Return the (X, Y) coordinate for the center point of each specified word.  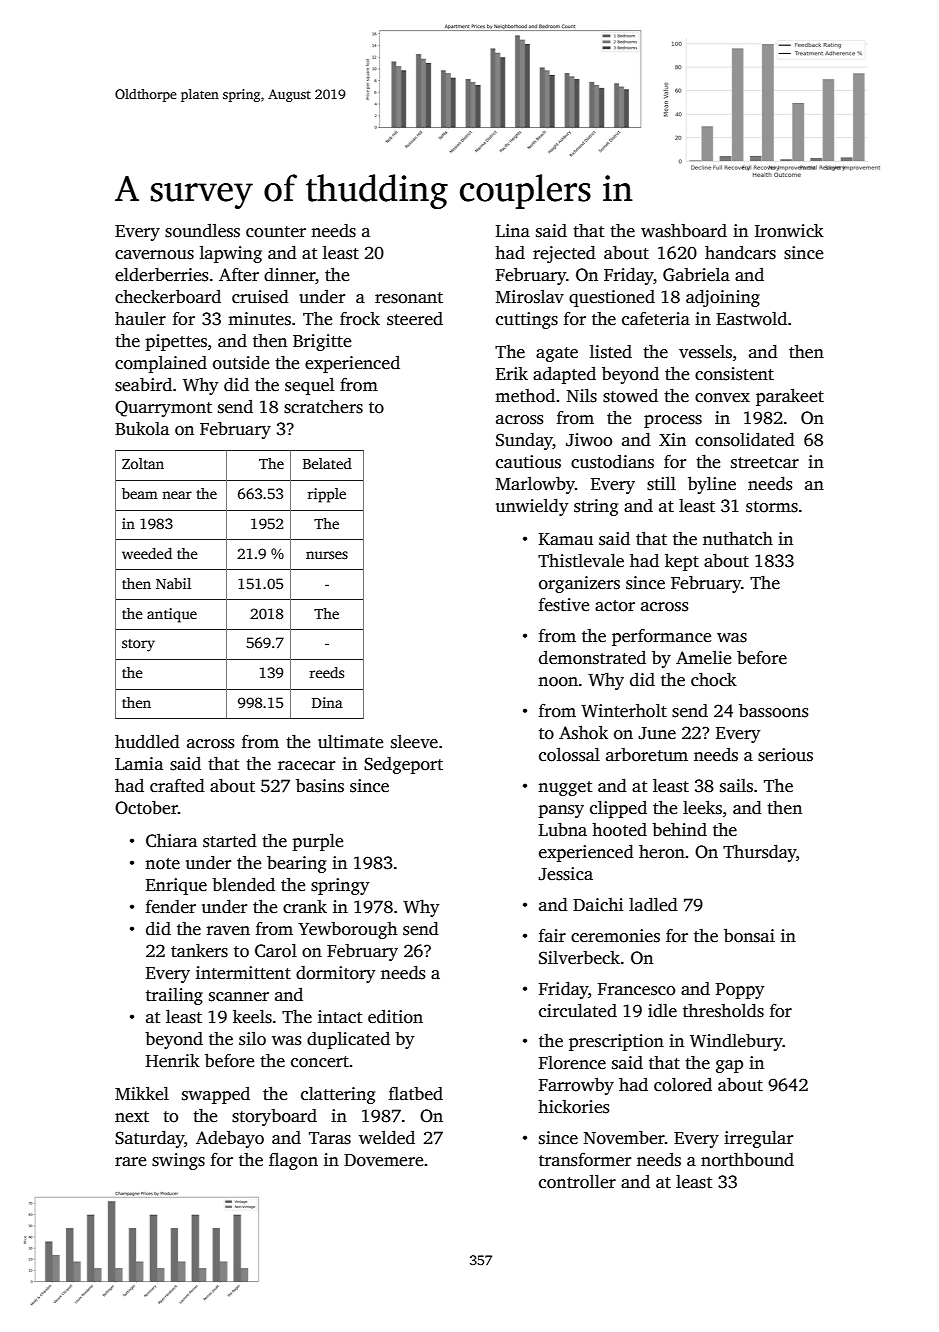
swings (178, 1161)
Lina (513, 230)
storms (772, 507)
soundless (202, 231)
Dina (327, 702)
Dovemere (383, 1160)
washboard (684, 231)
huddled (147, 741)
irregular (758, 1139)
